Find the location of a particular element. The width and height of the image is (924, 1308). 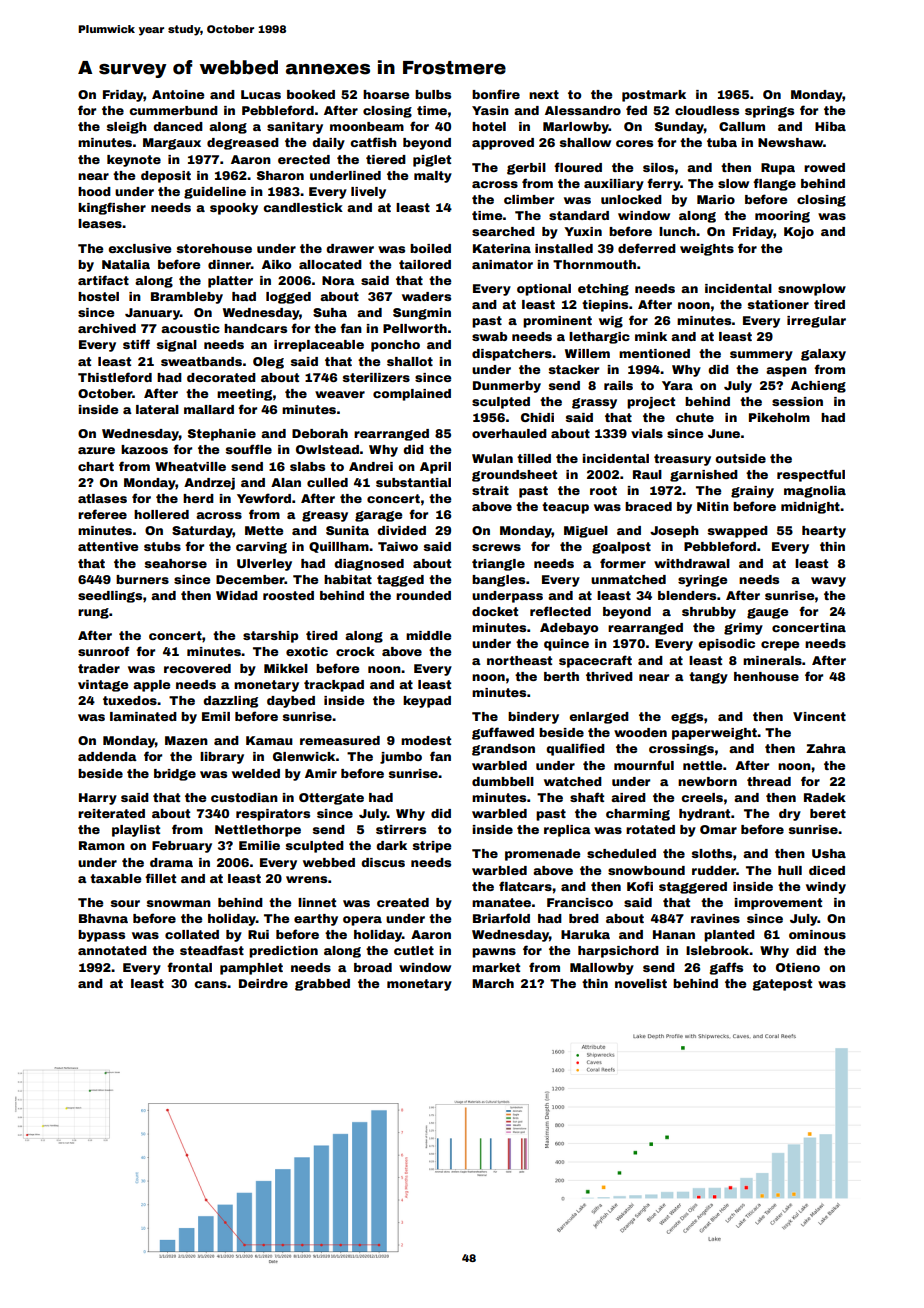

hoarse is located at coordinates (386, 94).
